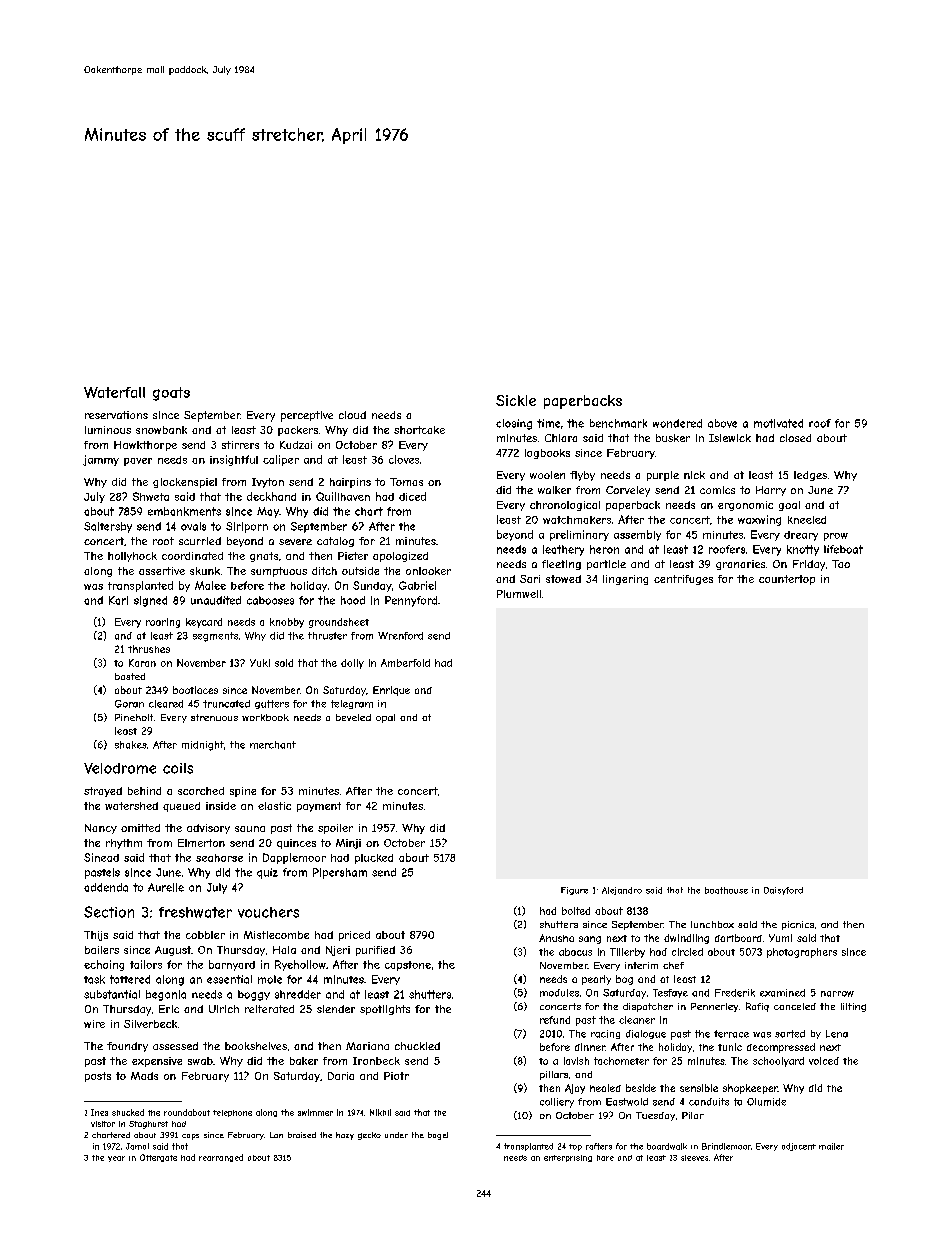 Image resolution: width=952 pixels, height=1233 pixels. I want to click on opal, so click(385, 718).
